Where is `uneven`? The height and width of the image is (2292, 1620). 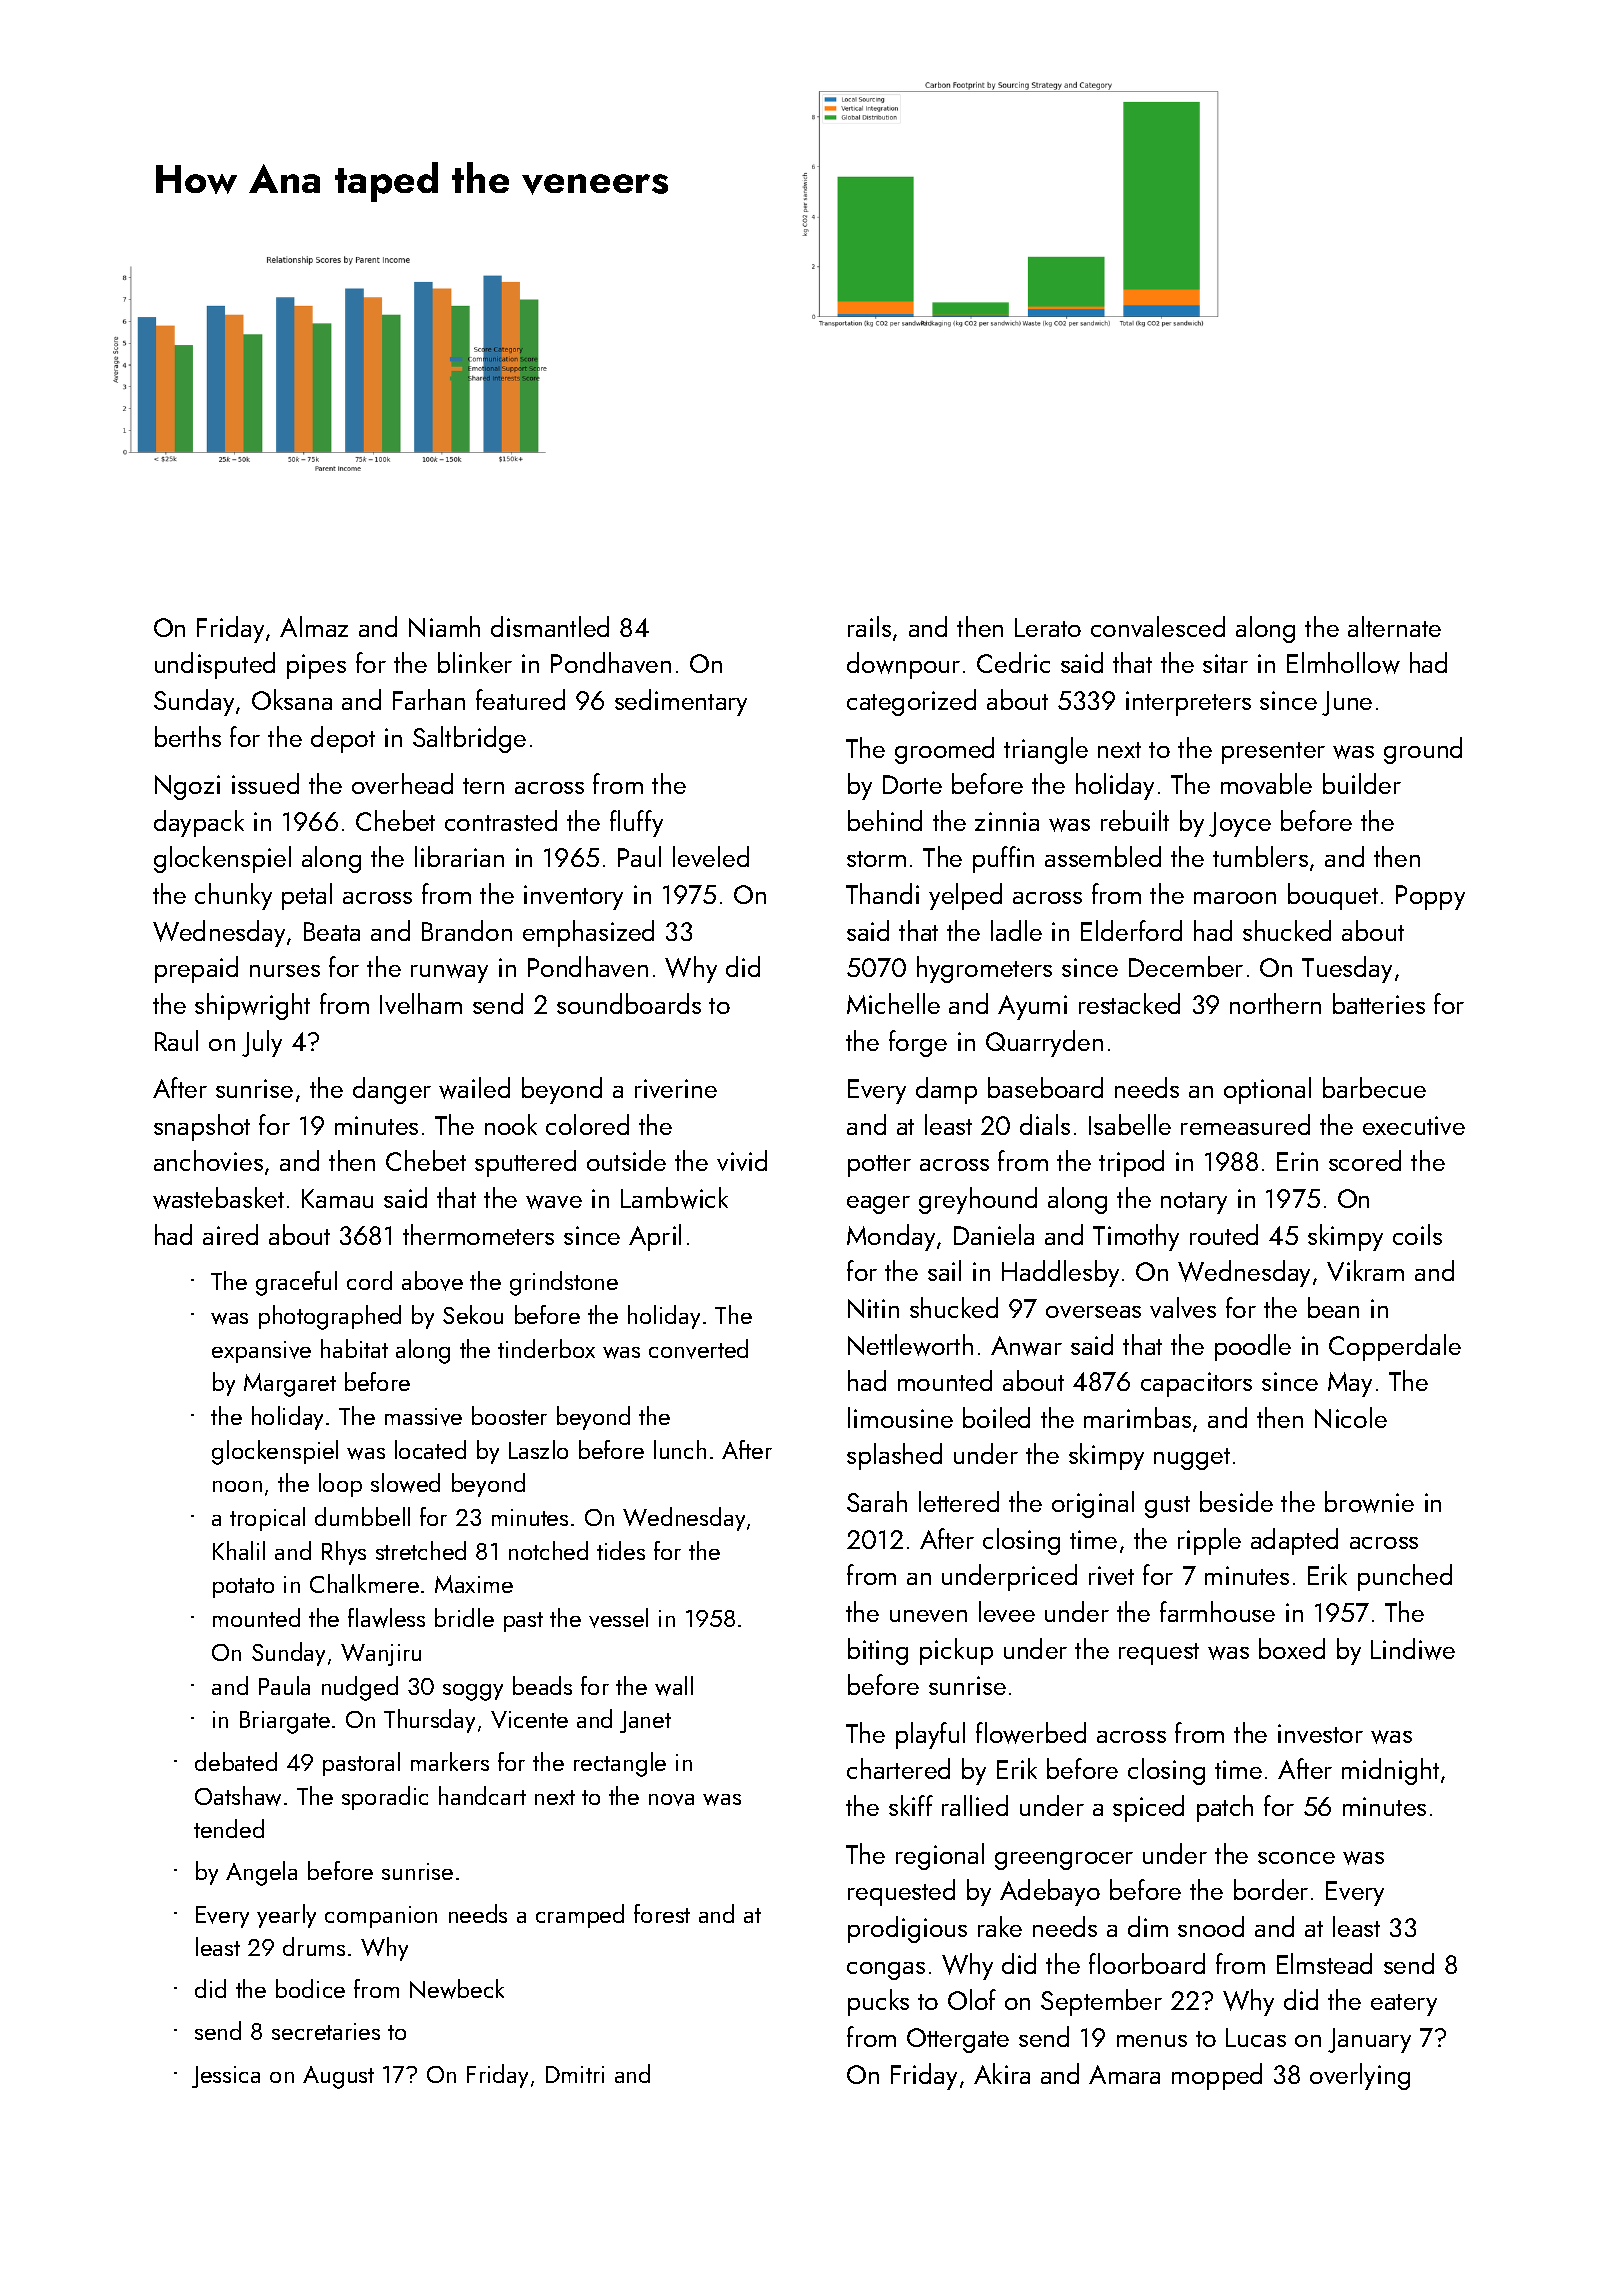
uneven is located at coordinates (928, 1616).
